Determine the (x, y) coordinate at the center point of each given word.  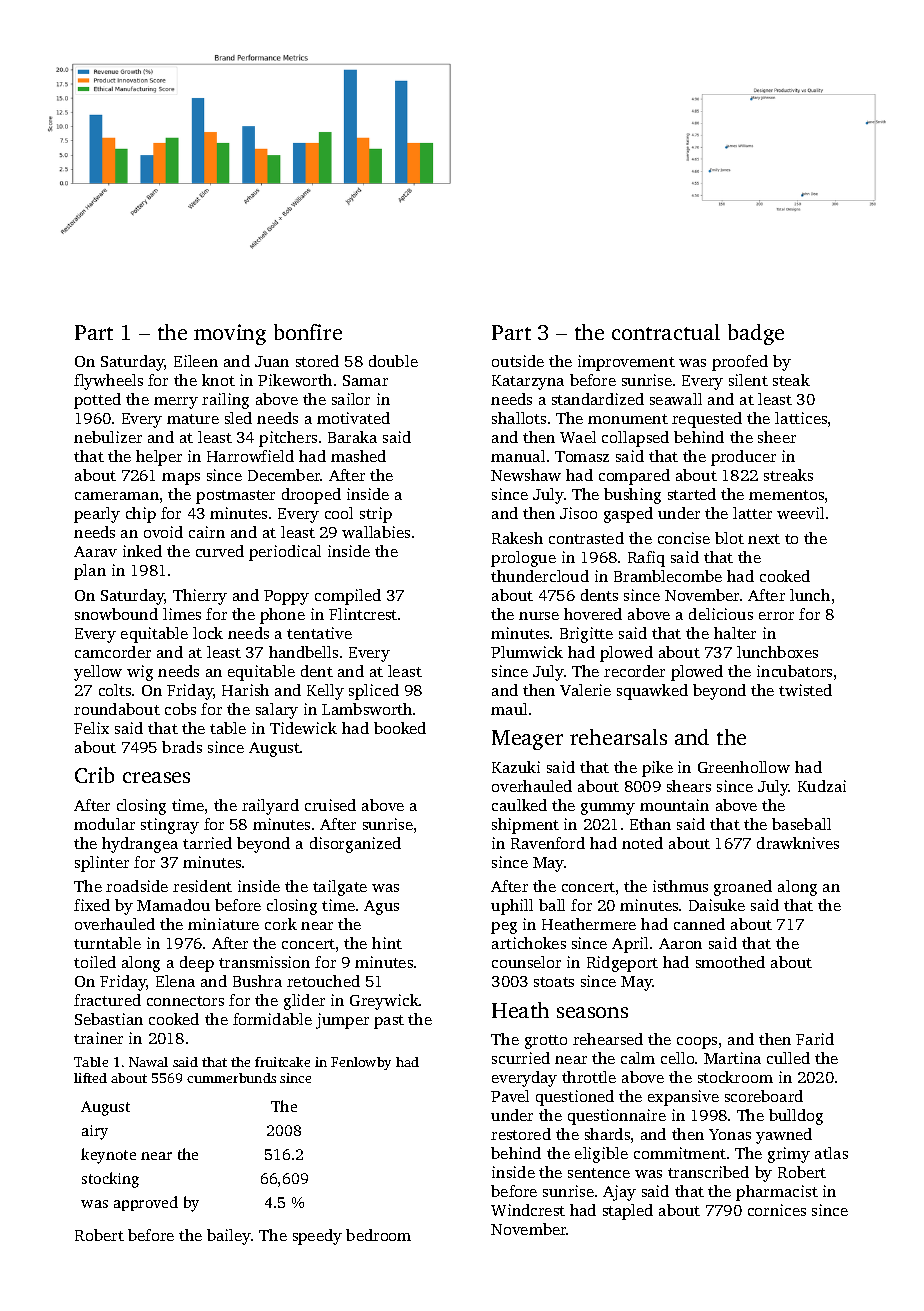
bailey (229, 1237)
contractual (666, 332)
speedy (317, 1237)
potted (97, 401)
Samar (365, 380)
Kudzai (822, 786)
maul (509, 709)
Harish (245, 690)
